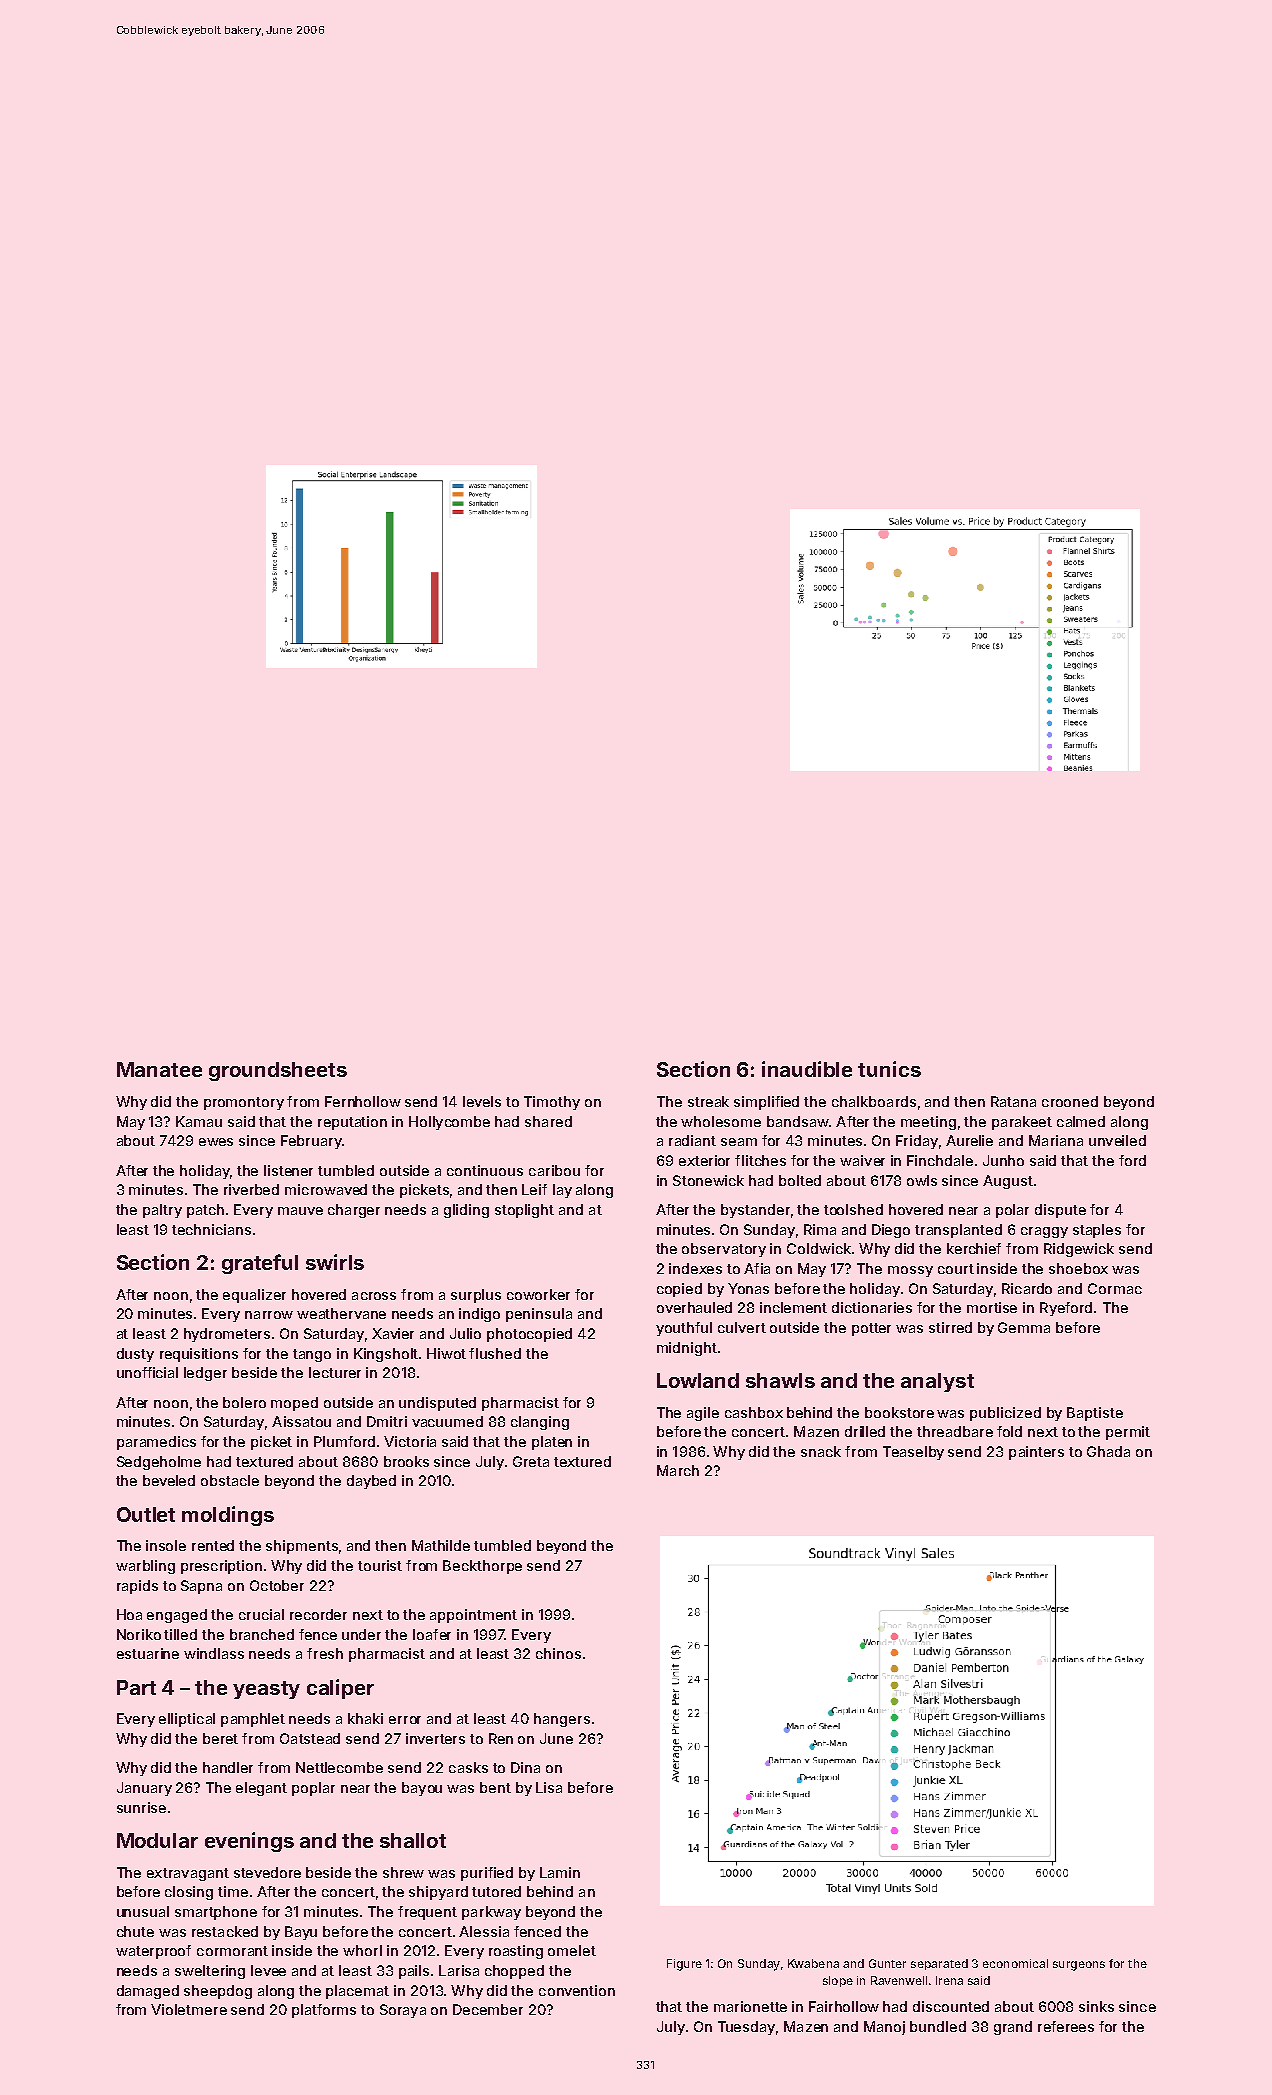  I want to click on surplus, so click(476, 1296).
